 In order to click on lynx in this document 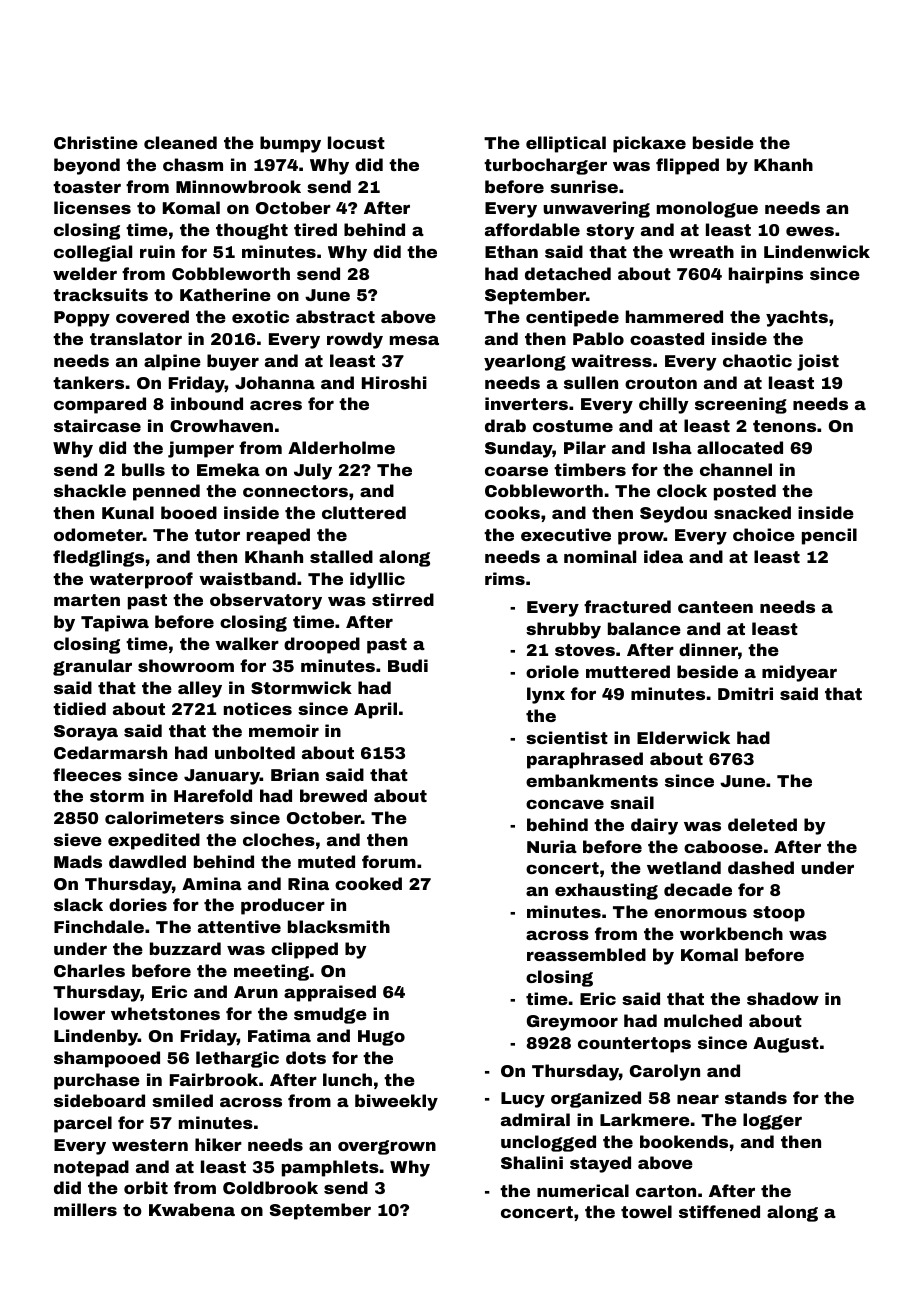, I will do `click(546, 695)`.
